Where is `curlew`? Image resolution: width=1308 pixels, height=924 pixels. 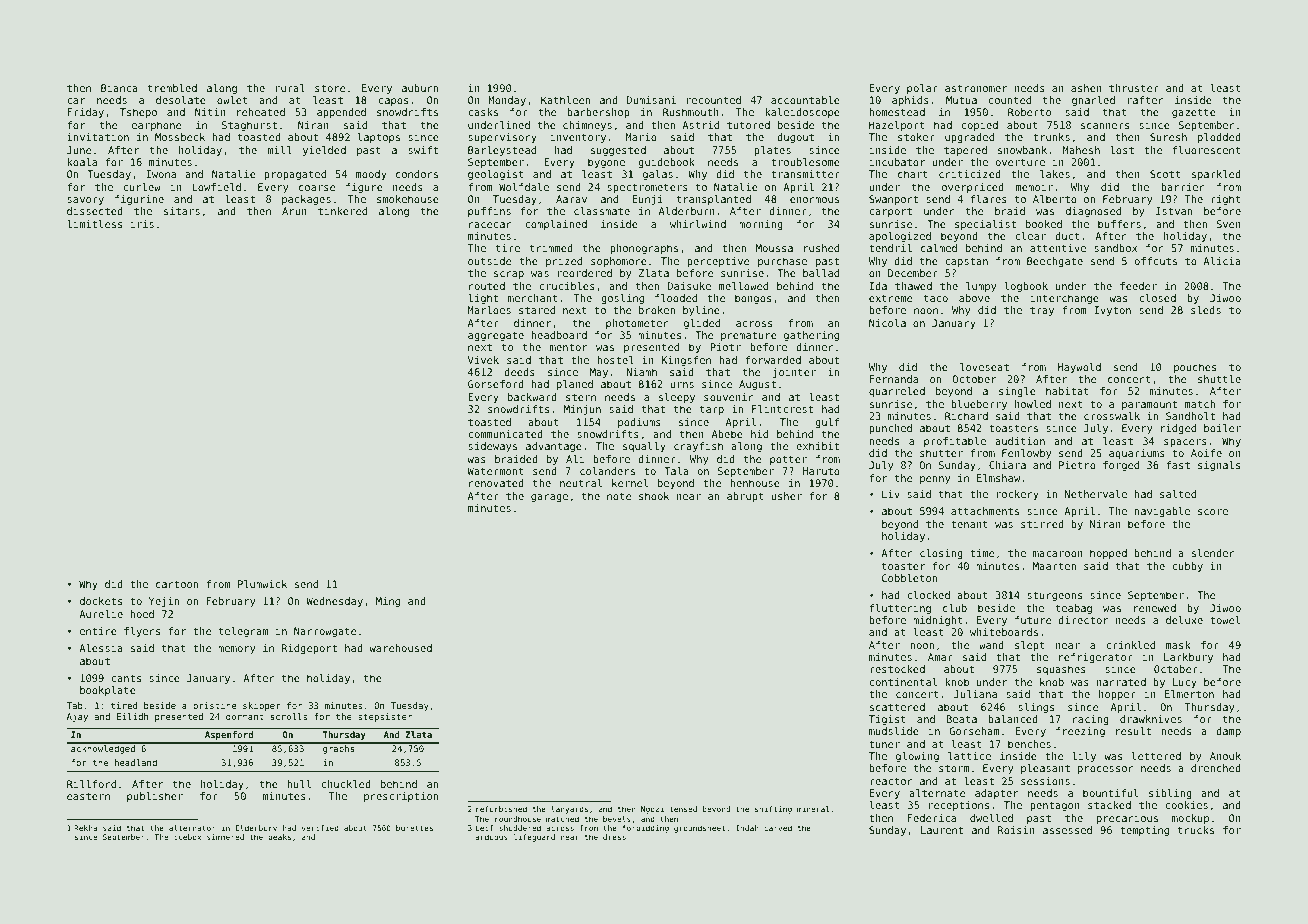 curlew is located at coordinates (142, 187).
